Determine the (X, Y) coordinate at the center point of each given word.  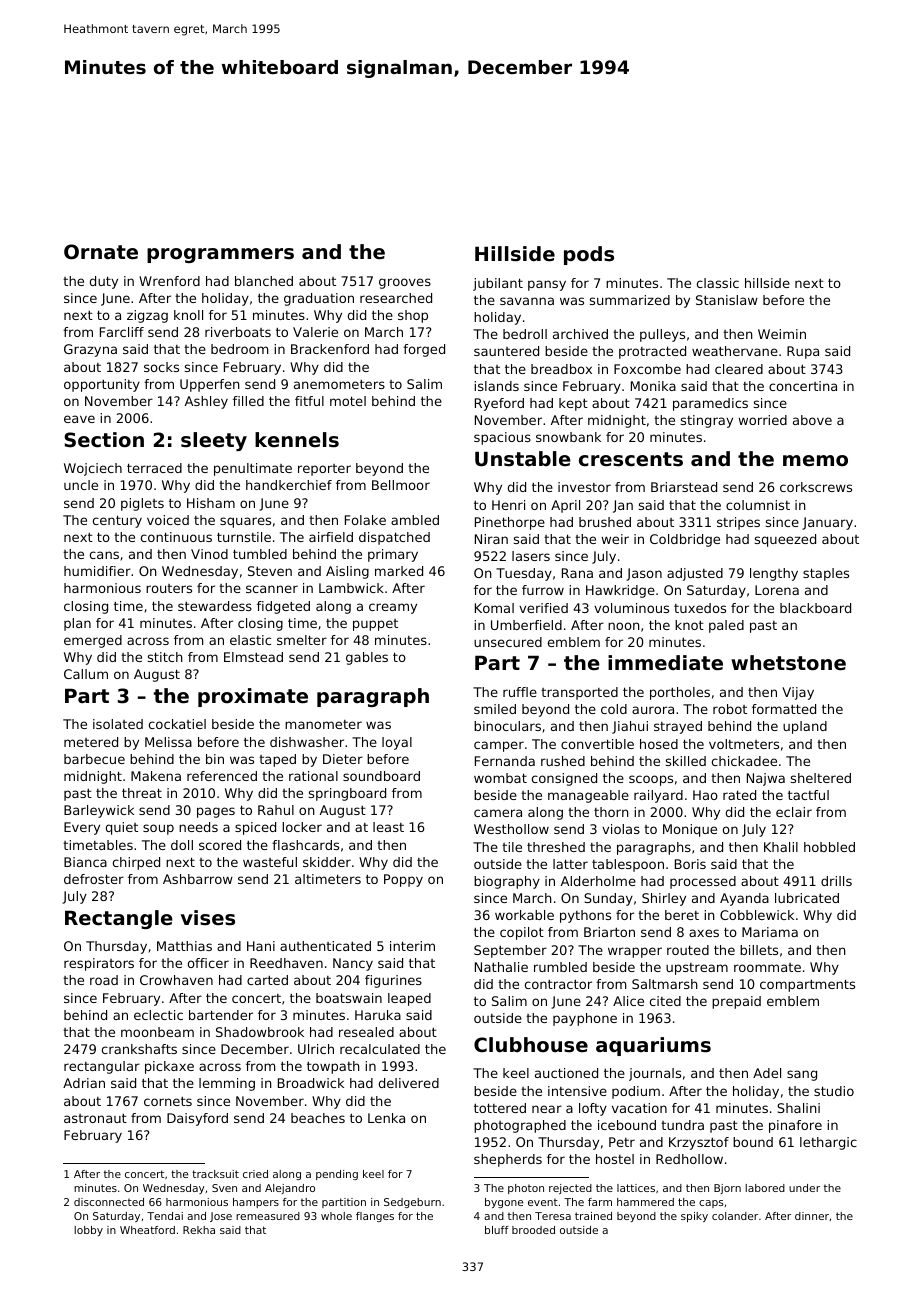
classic (718, 283)
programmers (220, 255)
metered (91, 742)
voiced (168, 520)
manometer (323, 724)
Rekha (199, 1230)
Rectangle (119, 919)
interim (412, 946)
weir (615, 539)
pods (589, 255)
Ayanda (744, 899)
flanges (375, 1217)
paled (726, 626)
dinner (812, 1216)
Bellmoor (401, 485)
